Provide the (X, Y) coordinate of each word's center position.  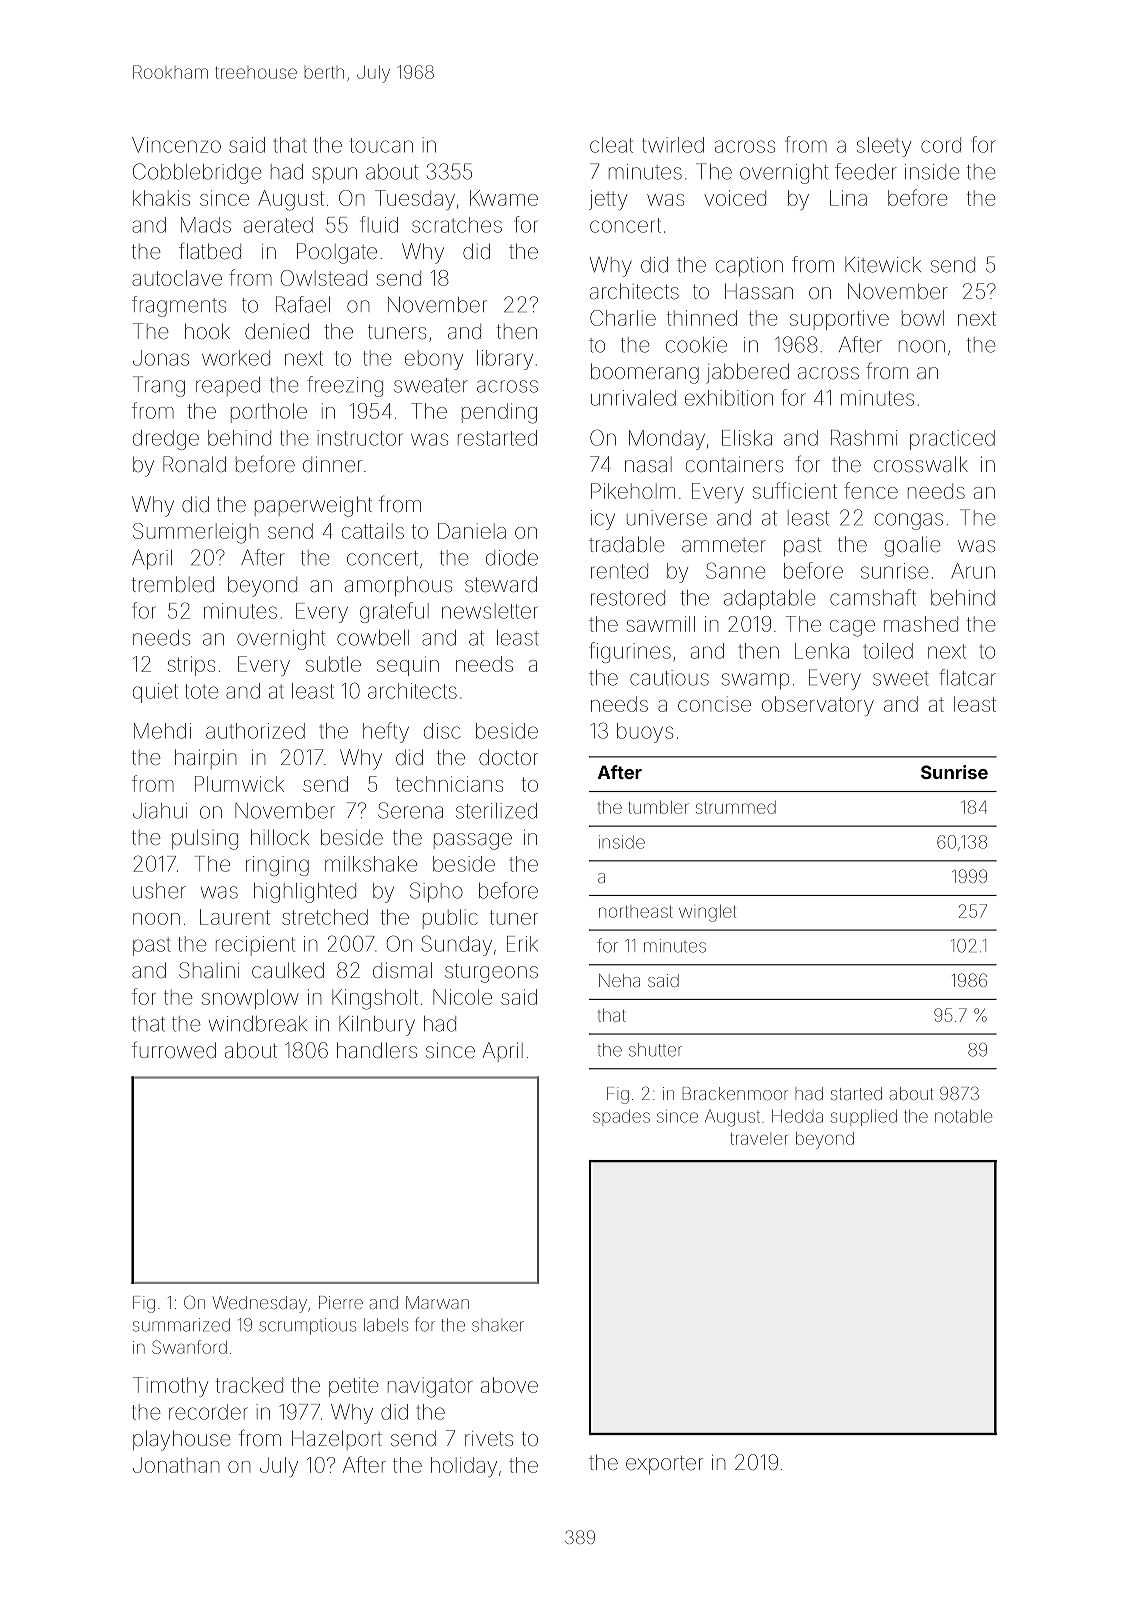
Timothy (170, 1387)
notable (963, 1116)
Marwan (437, 1302)
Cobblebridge (197, 173)
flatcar (967, 677)
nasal (648, 464)
